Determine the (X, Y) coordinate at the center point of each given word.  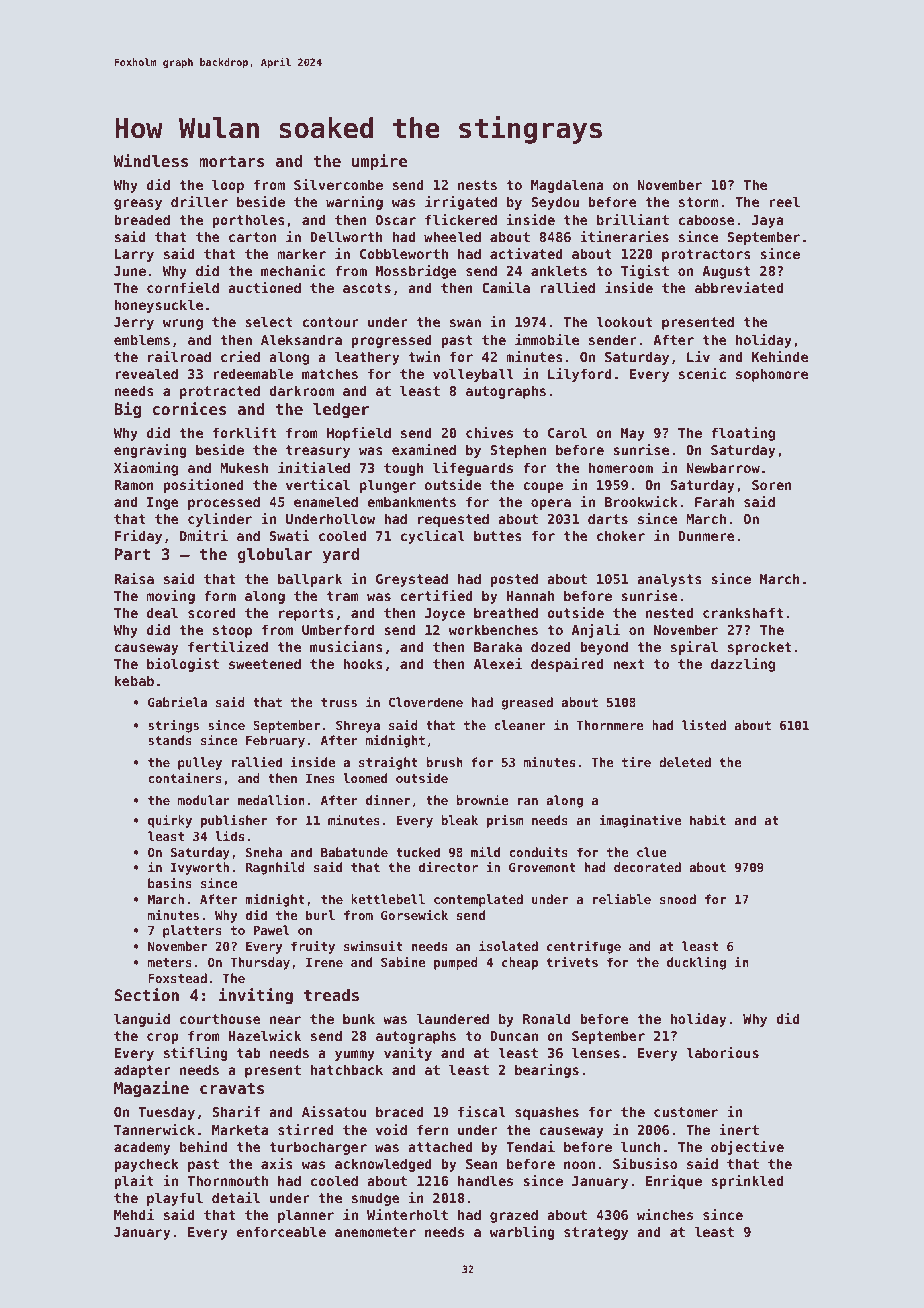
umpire (379, 162)
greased (527, 703)
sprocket (759, 648)
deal (162, 612)
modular (204, 800)
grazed (514, 1216)
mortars (231, 161)
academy (142, 1148)
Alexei (498, 663)
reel (784, 201)
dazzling (743, 665)
